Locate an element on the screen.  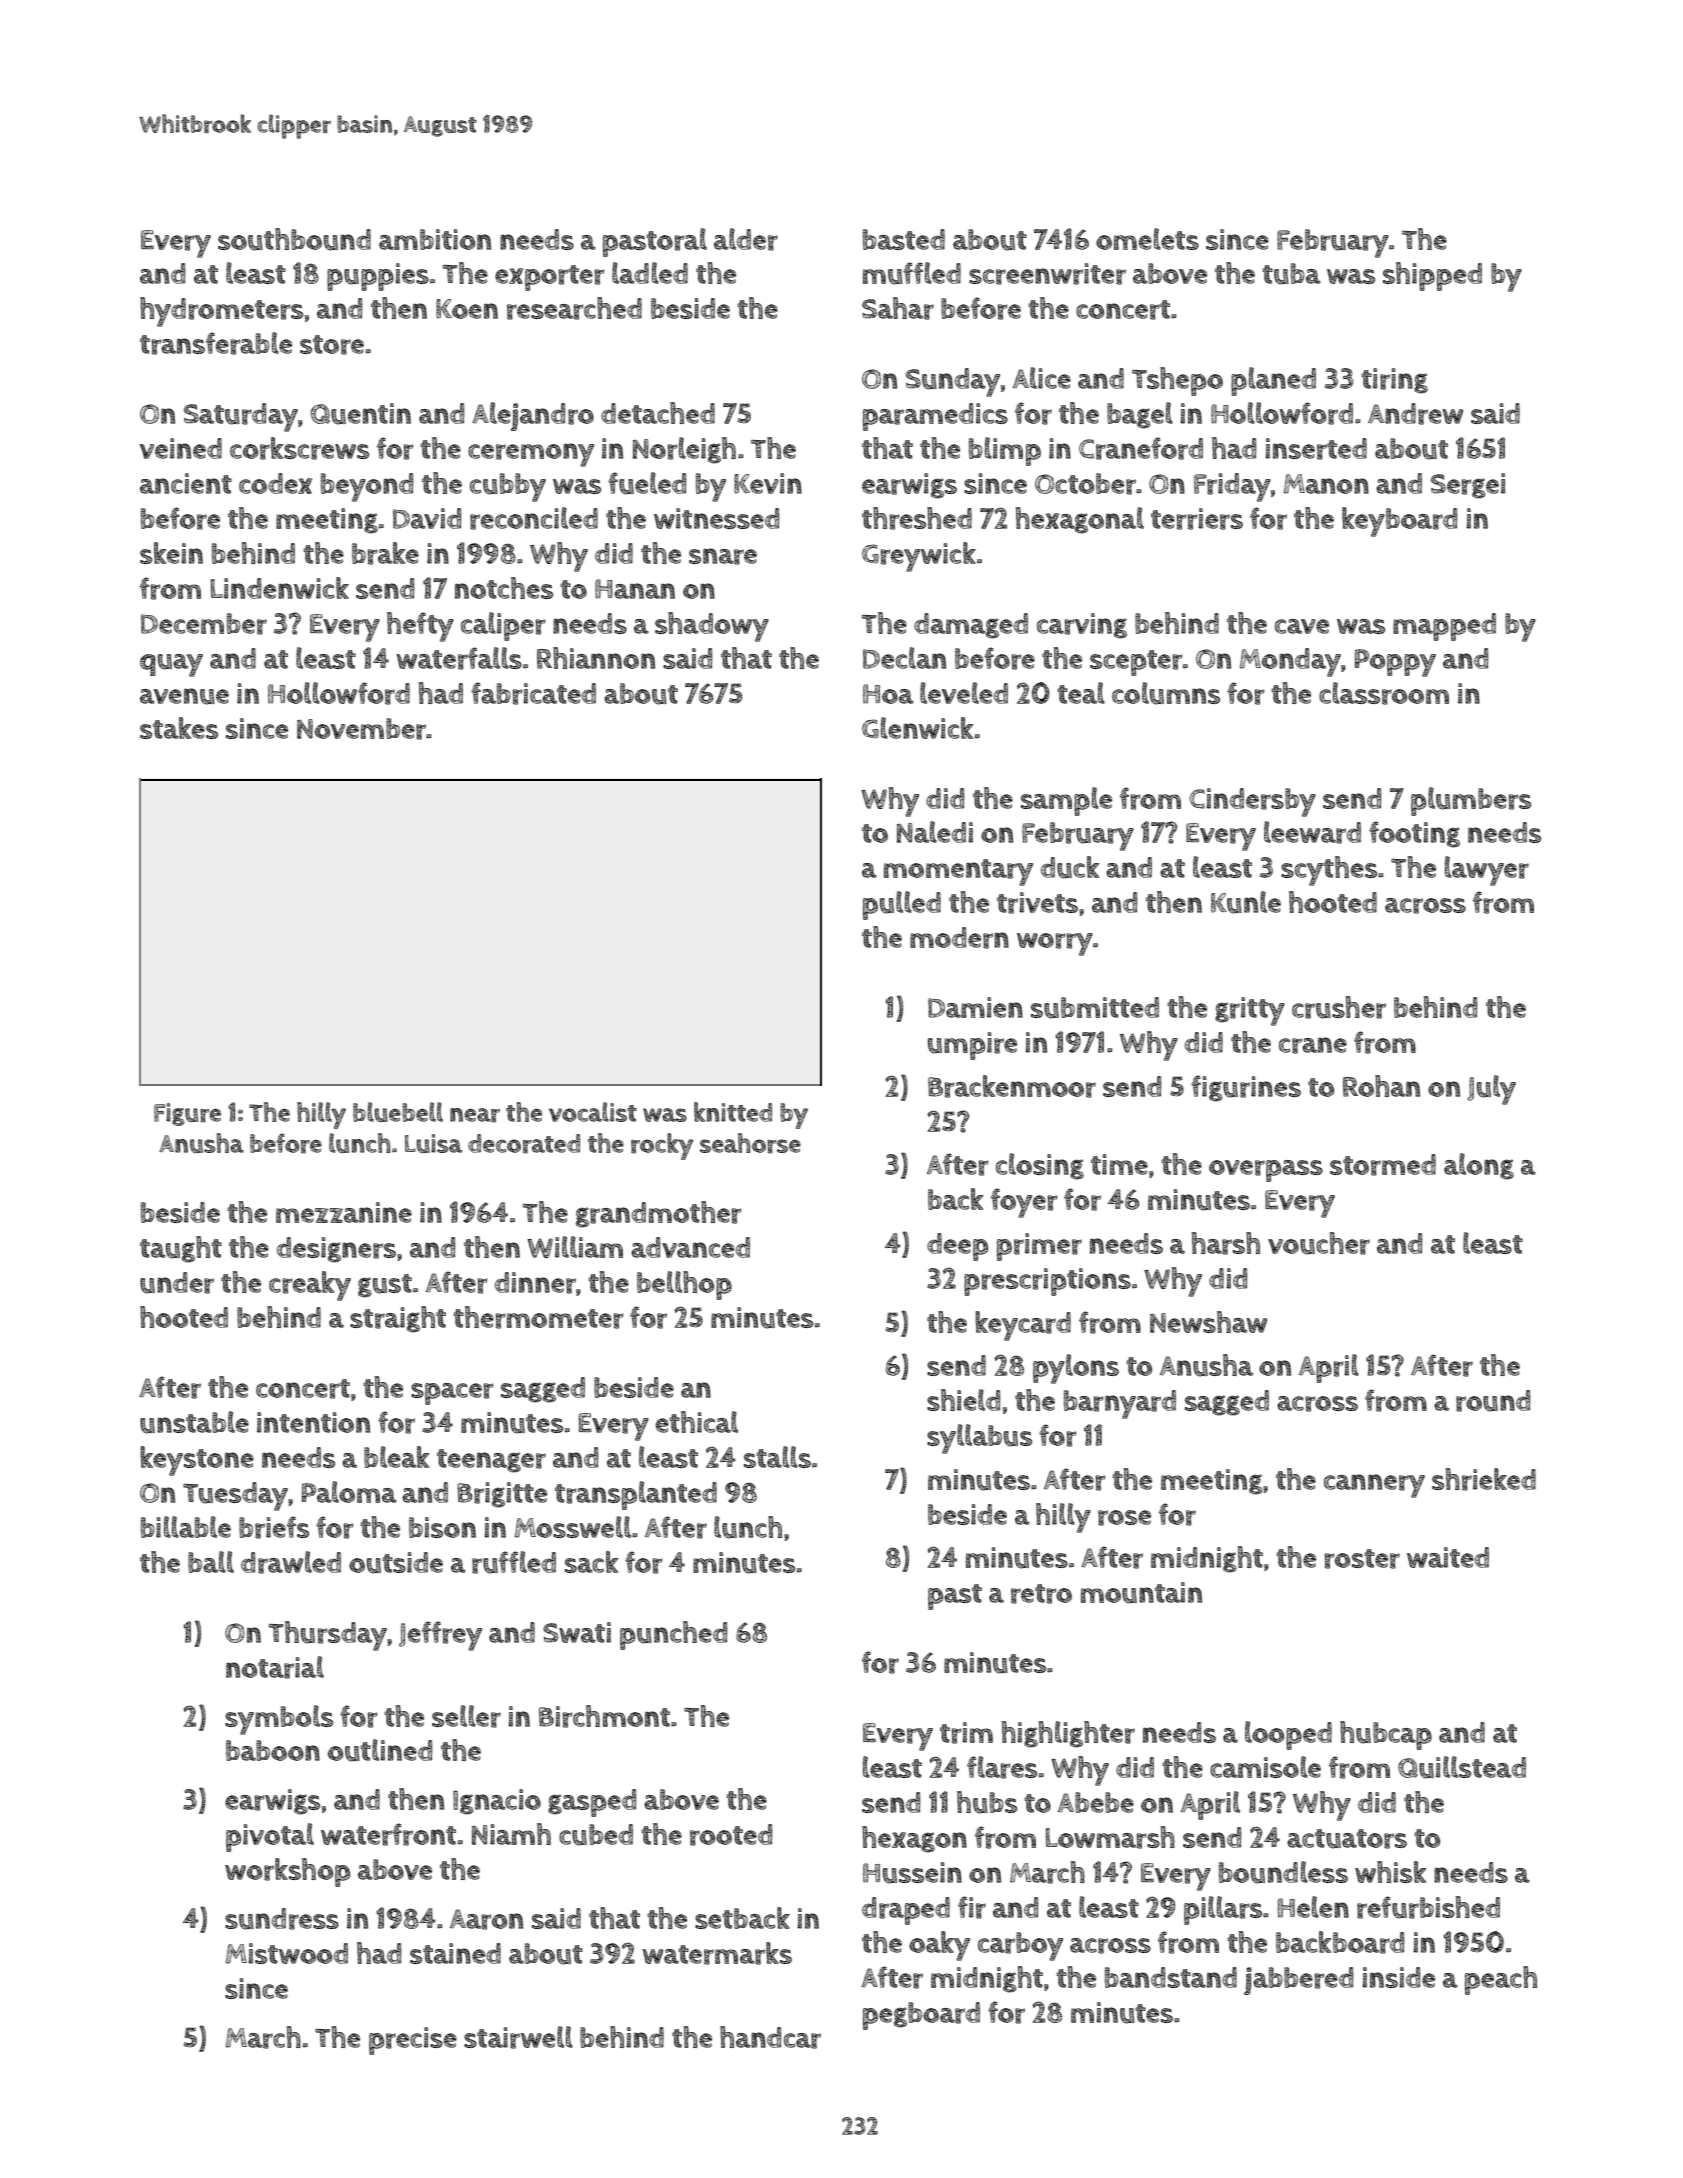
boundless is located at coordinates (1283, 1872).
